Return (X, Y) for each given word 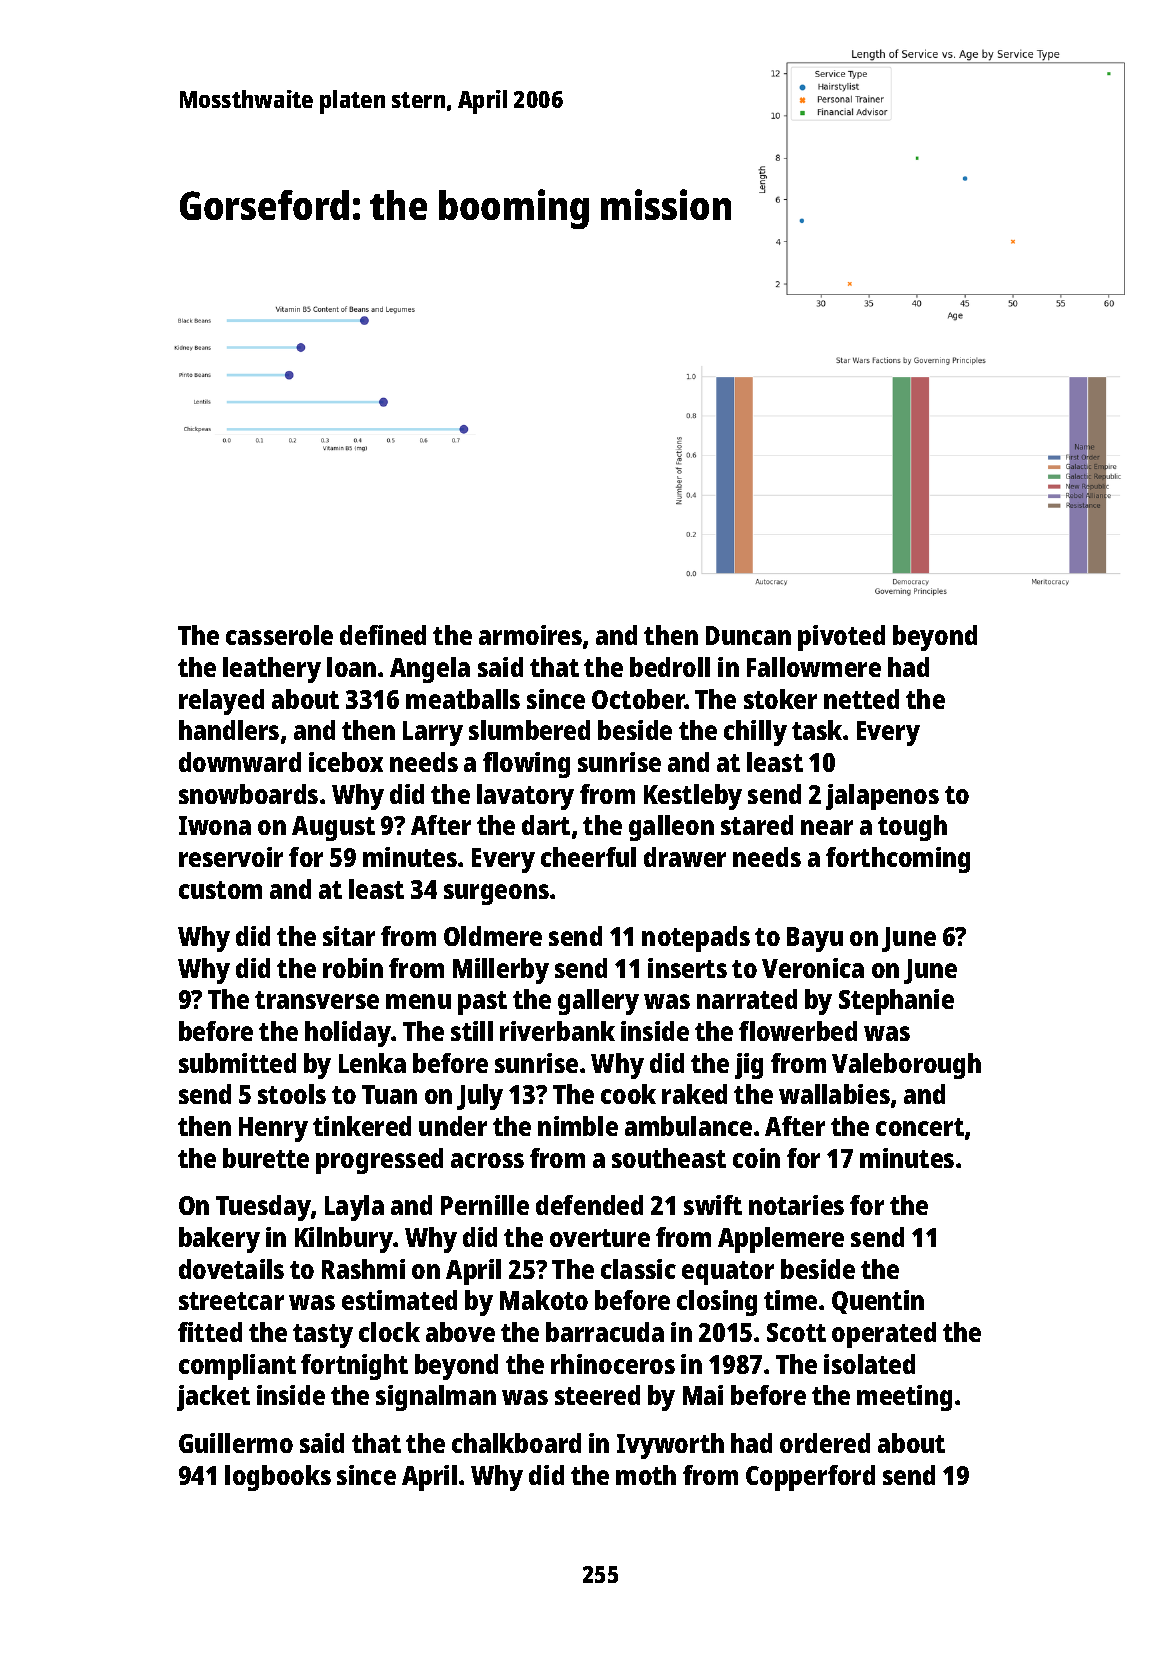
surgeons (496, 894)
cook (628, 1094)
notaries (796, 1205)
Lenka (372, 1063)
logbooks (278, 1478)
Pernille (485, 1205)
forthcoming (898, 860)
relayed (221, 702)
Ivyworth (670, 1446)
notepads (696, 939)
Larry (433, 733)
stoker (780, 699)
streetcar (231, 1301)
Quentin (878, 1302)
